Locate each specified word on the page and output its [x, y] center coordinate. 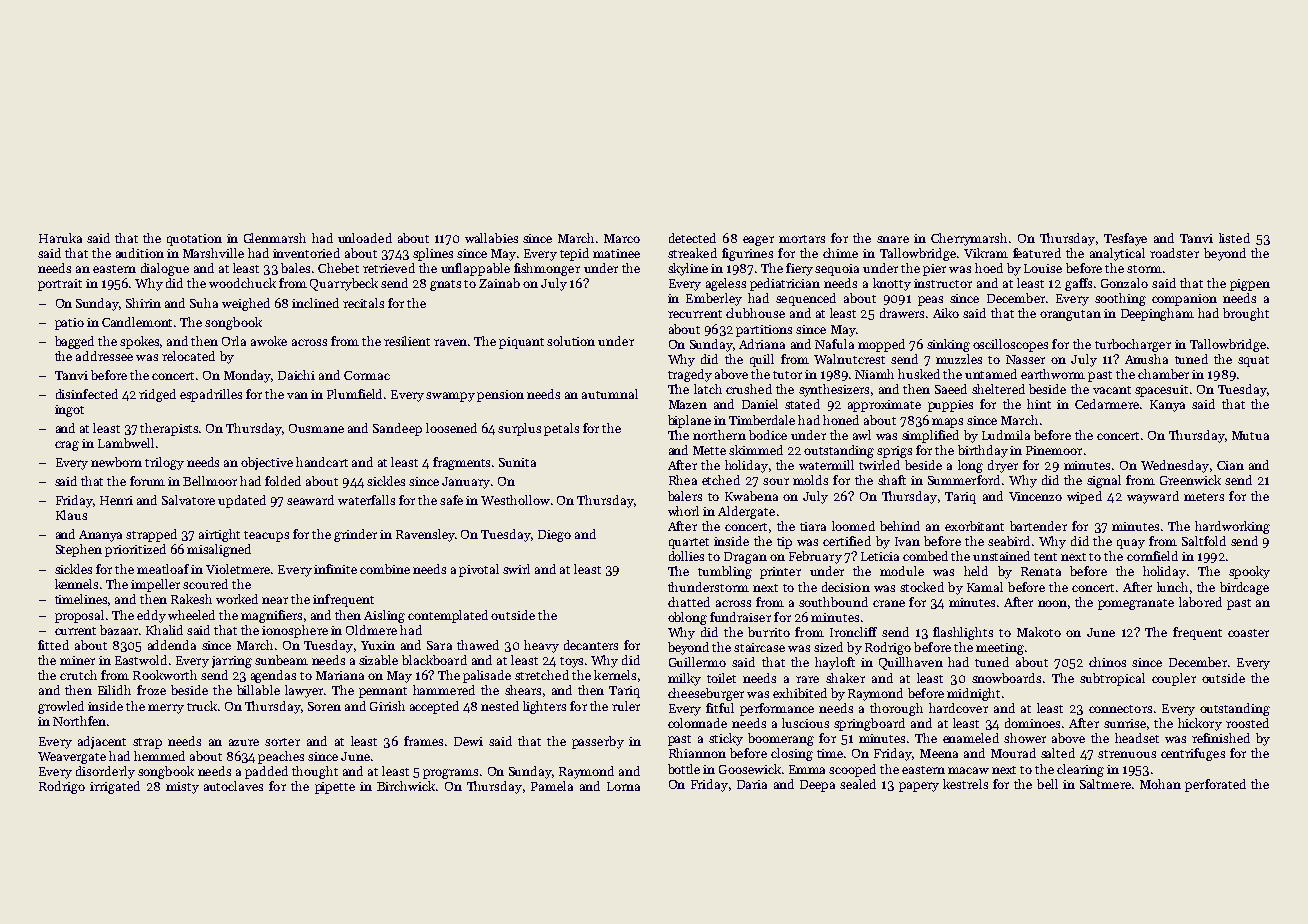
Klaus [71, 515]
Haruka [60, 238]
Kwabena [751, 496]
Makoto [1039, 632]
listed [1234, 238]
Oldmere [371, 630]
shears [523, 690]
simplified [930, 436]
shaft [892, 480]
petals [561, 429]
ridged [157, 395]
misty [182, 788]
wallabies [491, 238]
